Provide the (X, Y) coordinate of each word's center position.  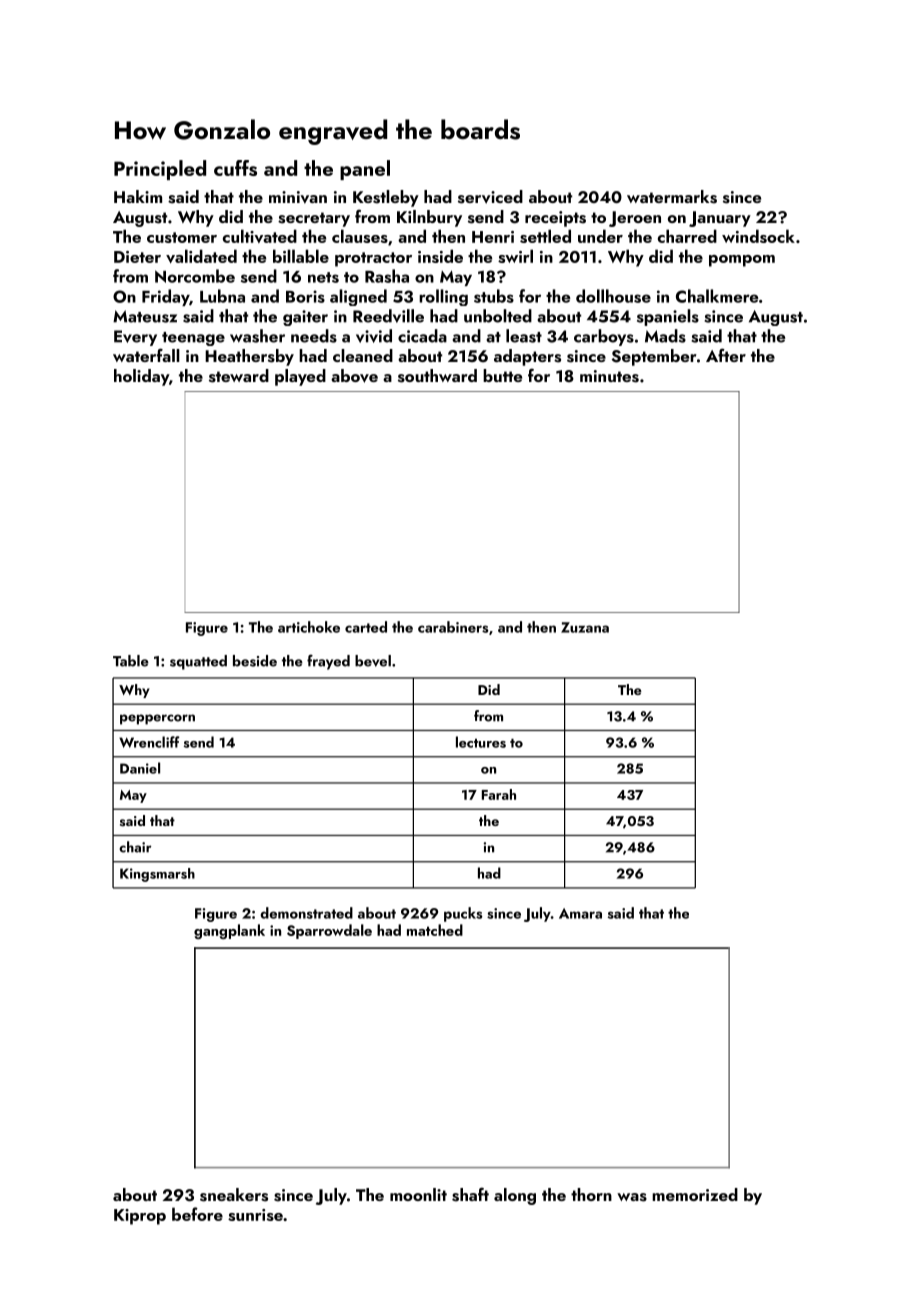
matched (435, 930)
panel (365, 170)
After (726, 355)
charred (687, 236)
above (354, 376)
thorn (591, 1194)
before (197, 1214)
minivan (298, 197)
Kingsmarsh (157, 875)
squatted (198, 662)
